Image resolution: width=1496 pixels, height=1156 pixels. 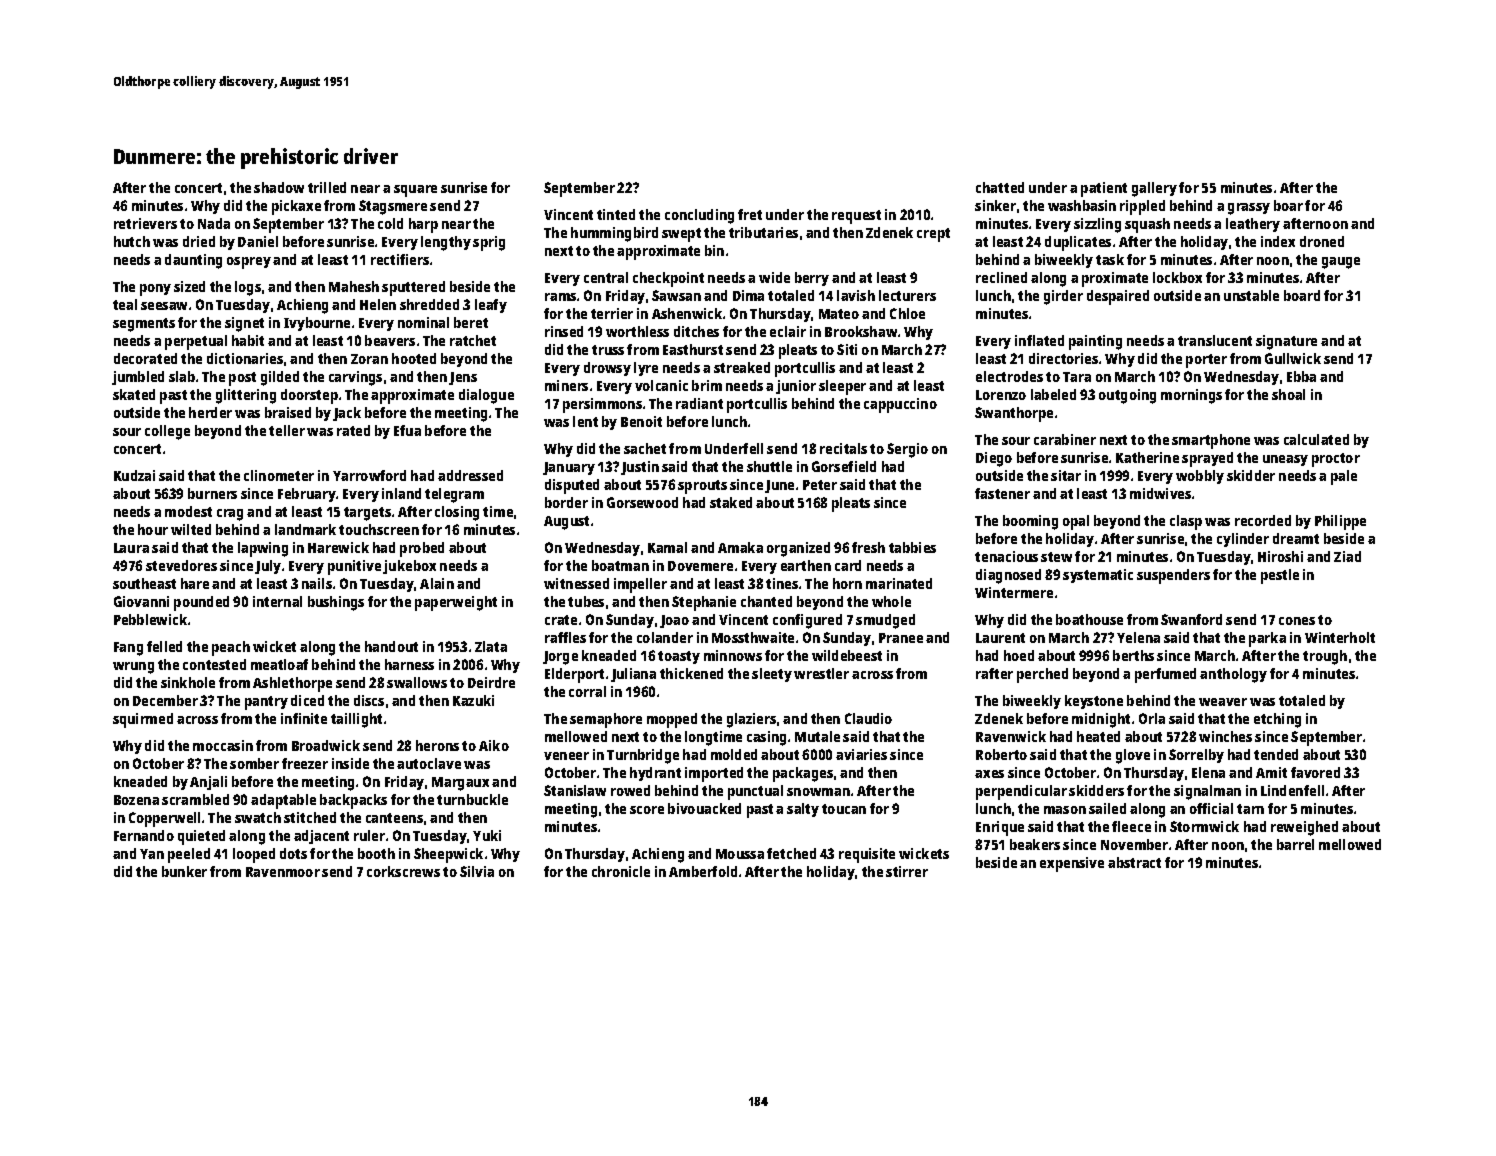 What do you see at coordinates (138, 378) in the screenshot?
I see `jumbled` at bounding box center [138, 378].
